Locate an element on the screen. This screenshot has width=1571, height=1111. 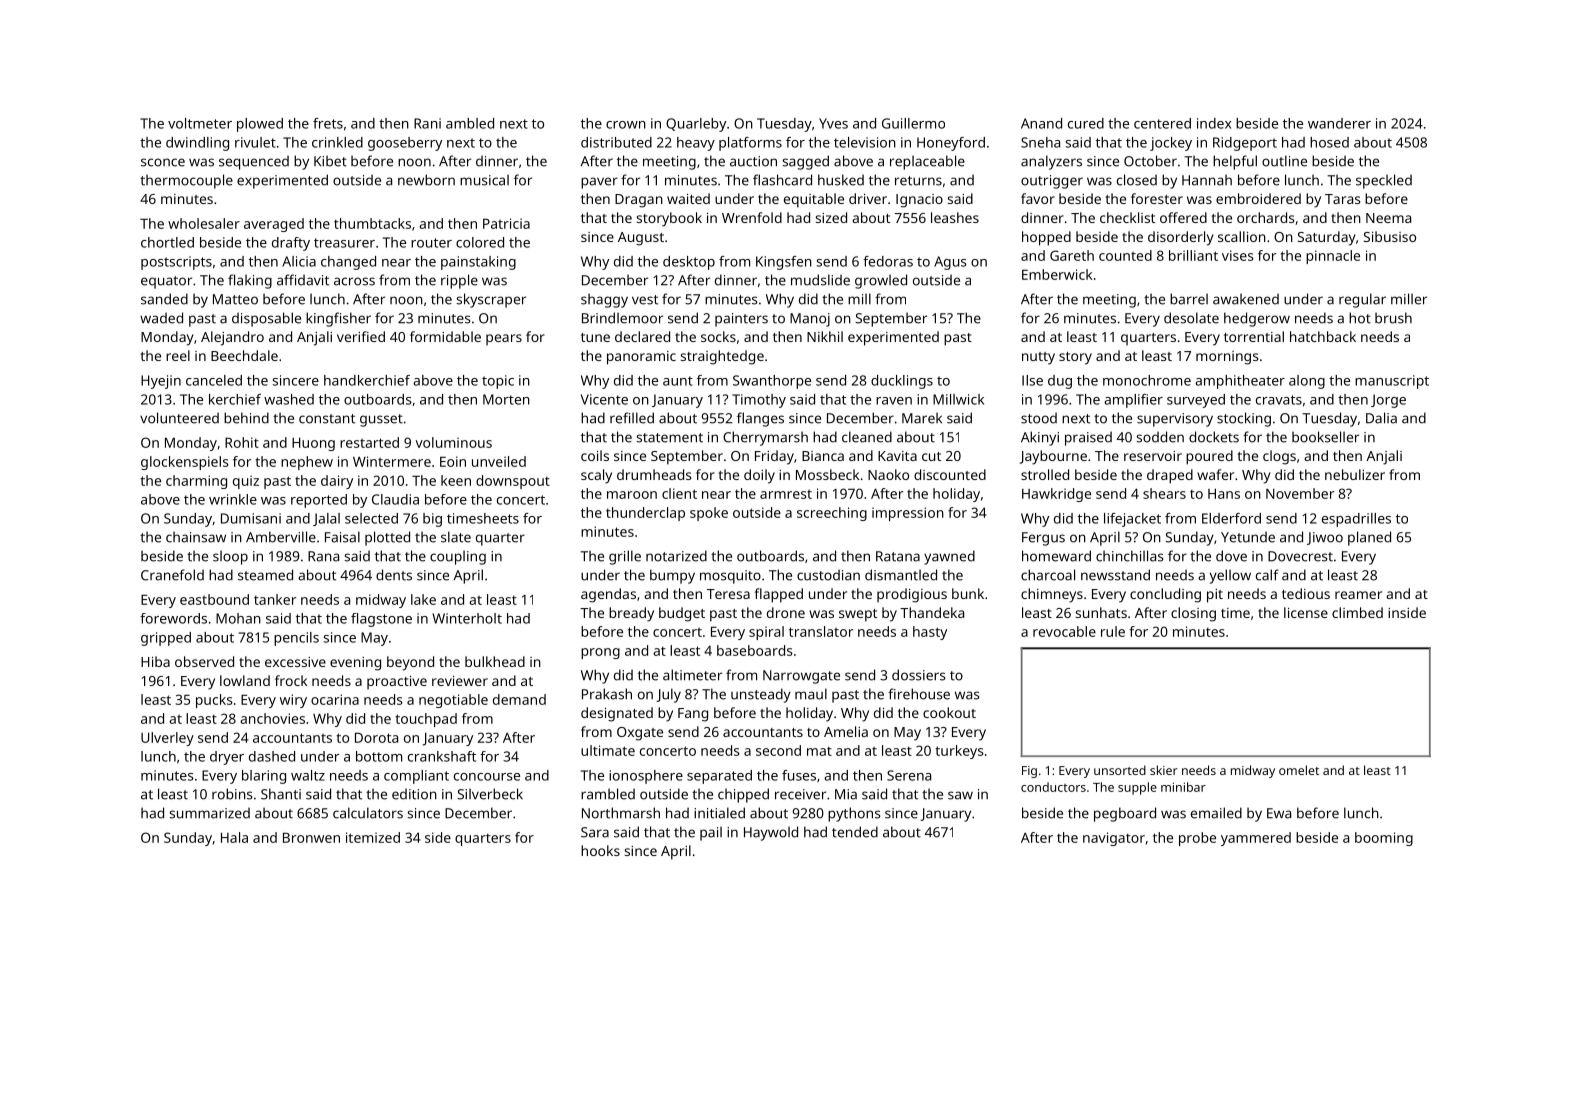
frets is located at coordinates (328, 123).
